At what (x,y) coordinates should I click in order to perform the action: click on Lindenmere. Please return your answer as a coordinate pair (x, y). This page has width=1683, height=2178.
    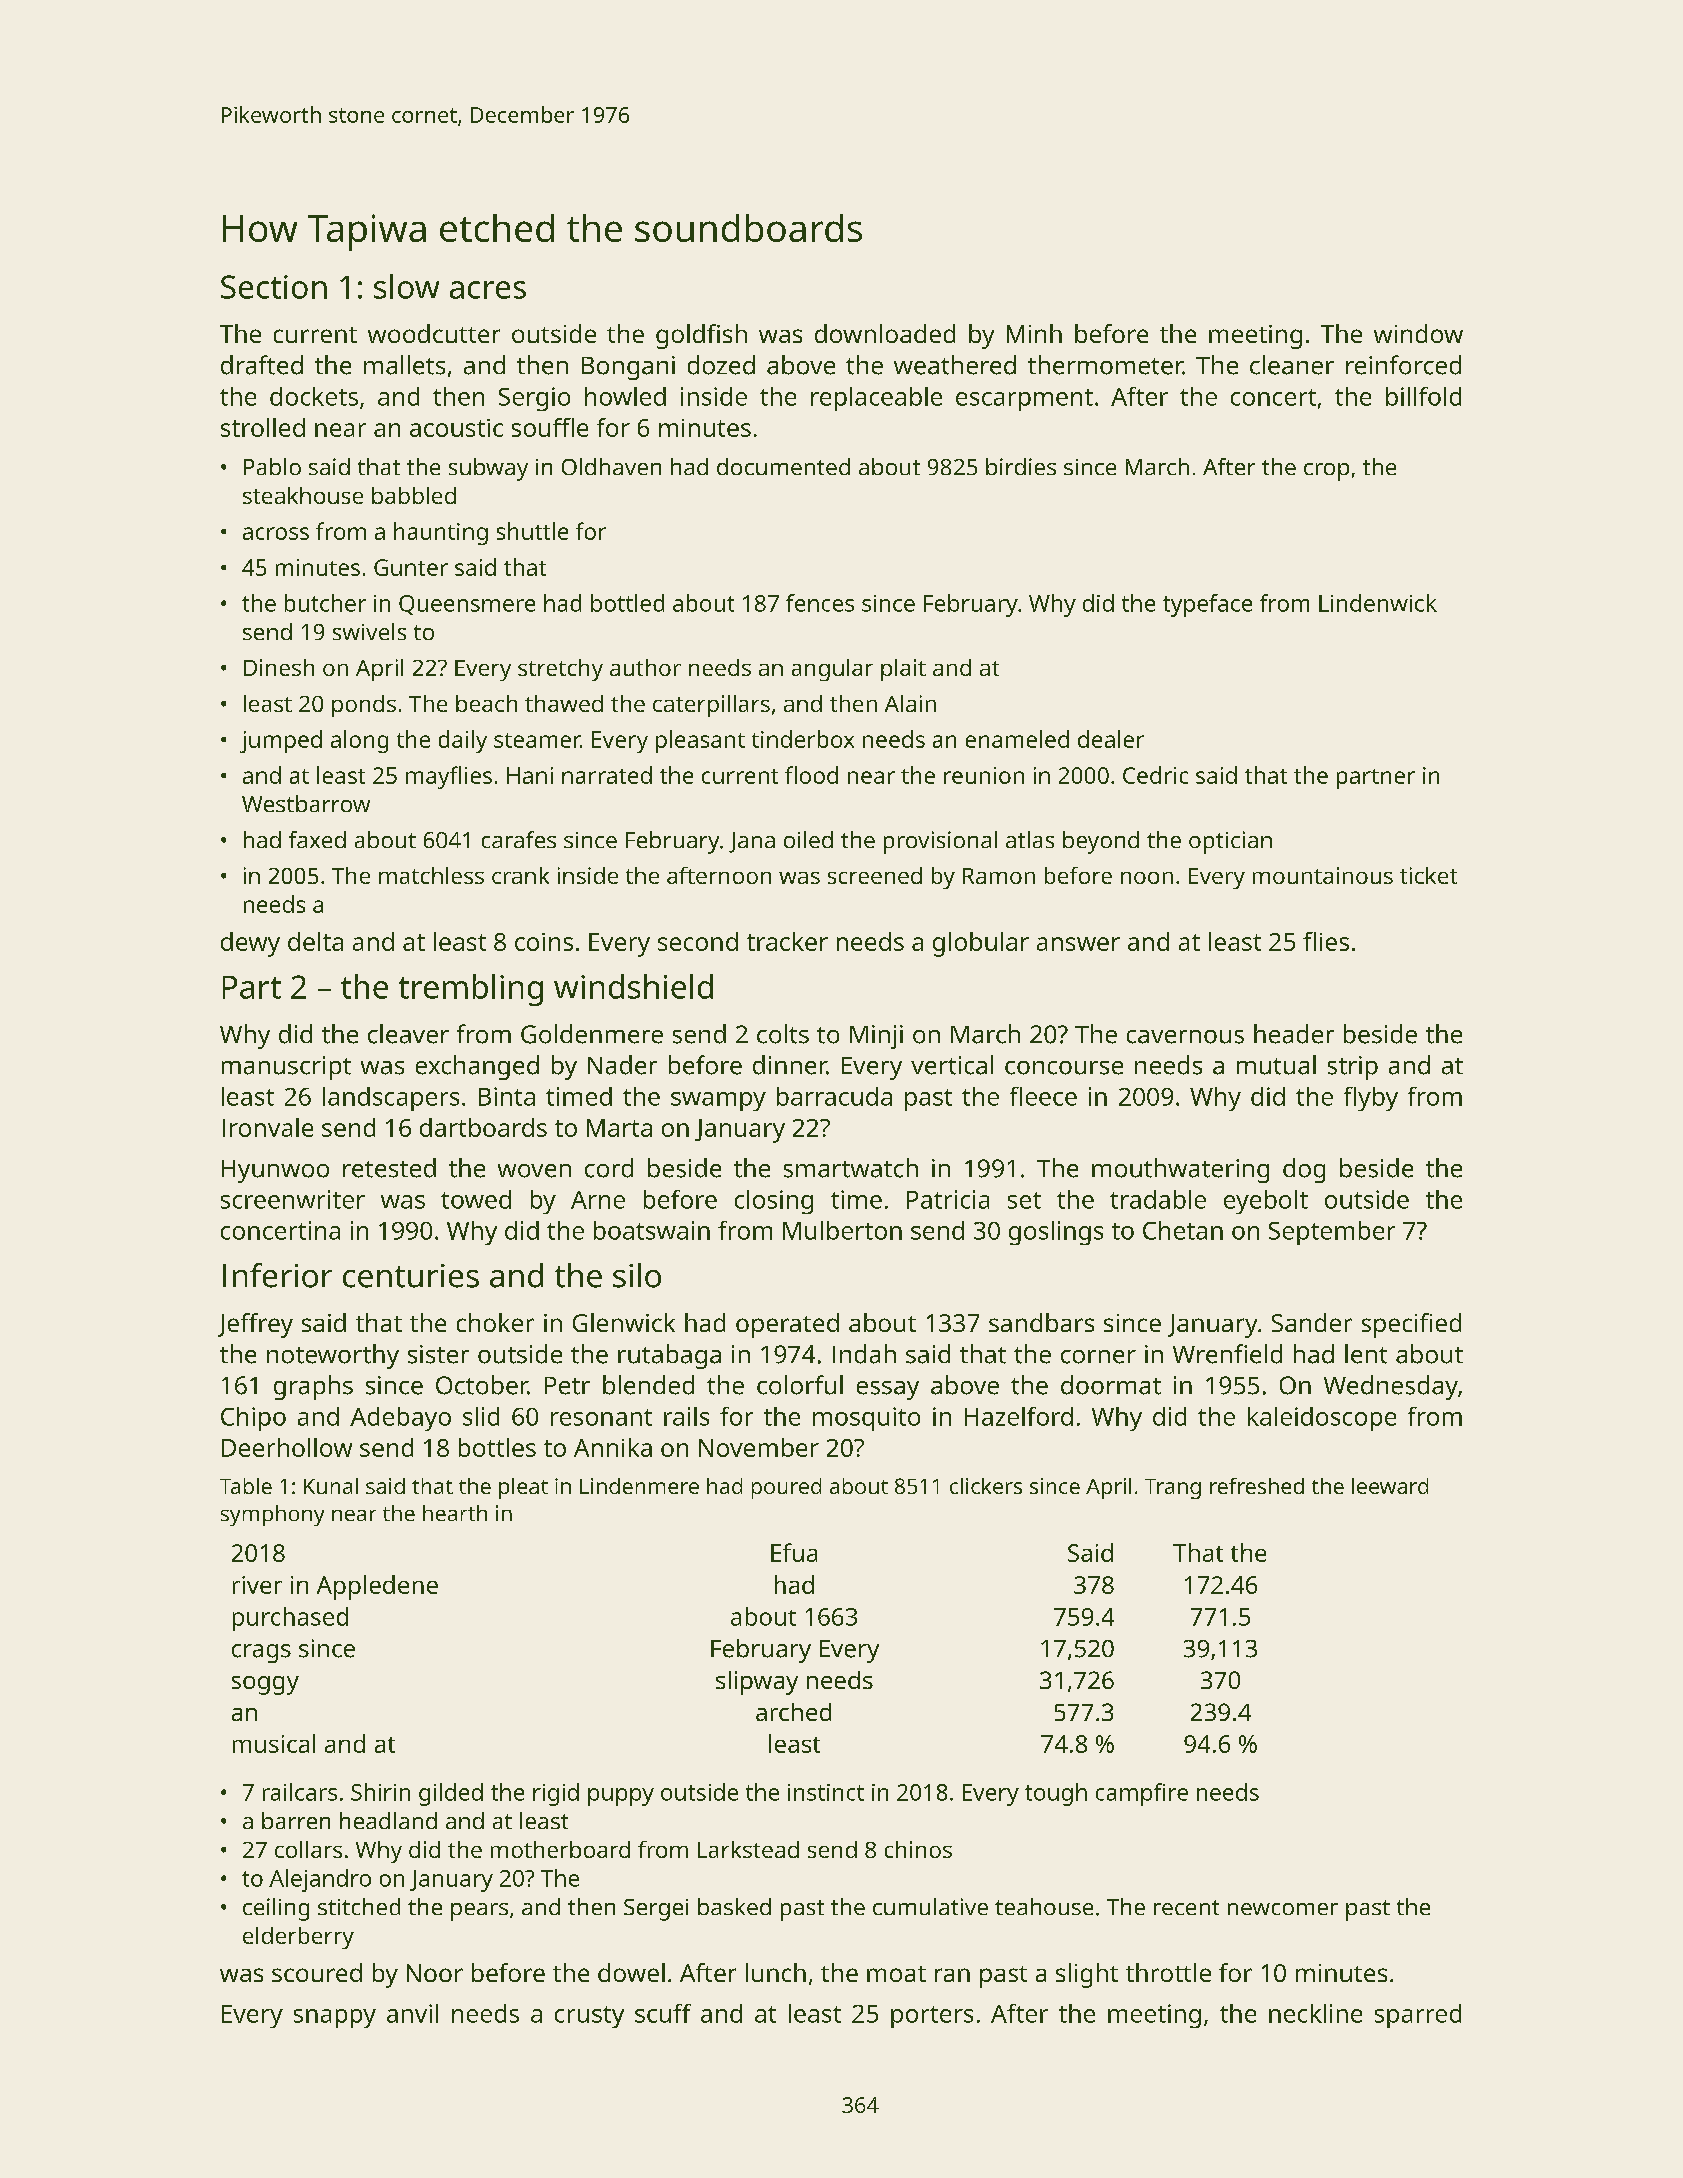
    Looking at the image, I should click on (639, 1486).
